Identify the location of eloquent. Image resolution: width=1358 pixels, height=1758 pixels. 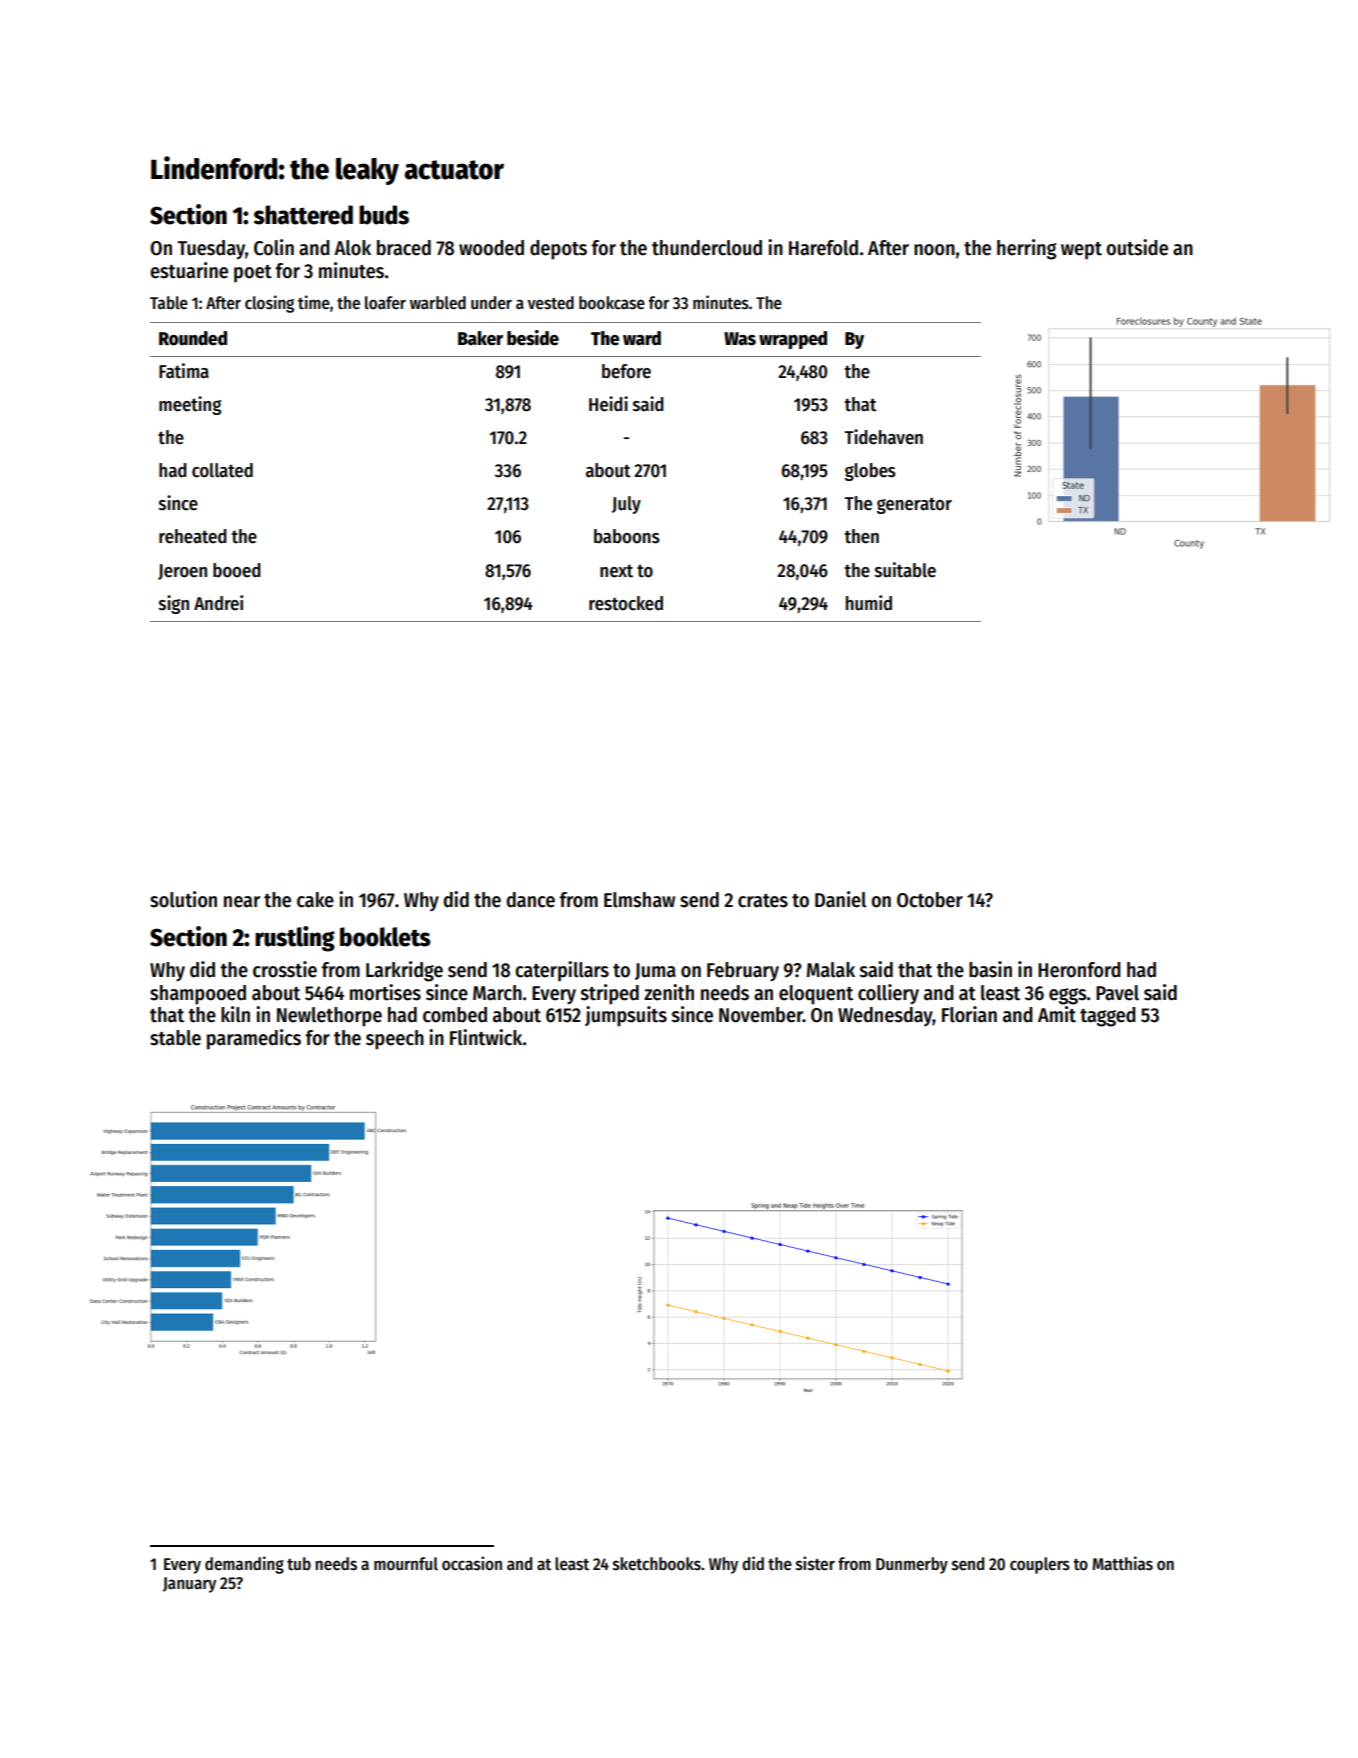
(816, 995).
